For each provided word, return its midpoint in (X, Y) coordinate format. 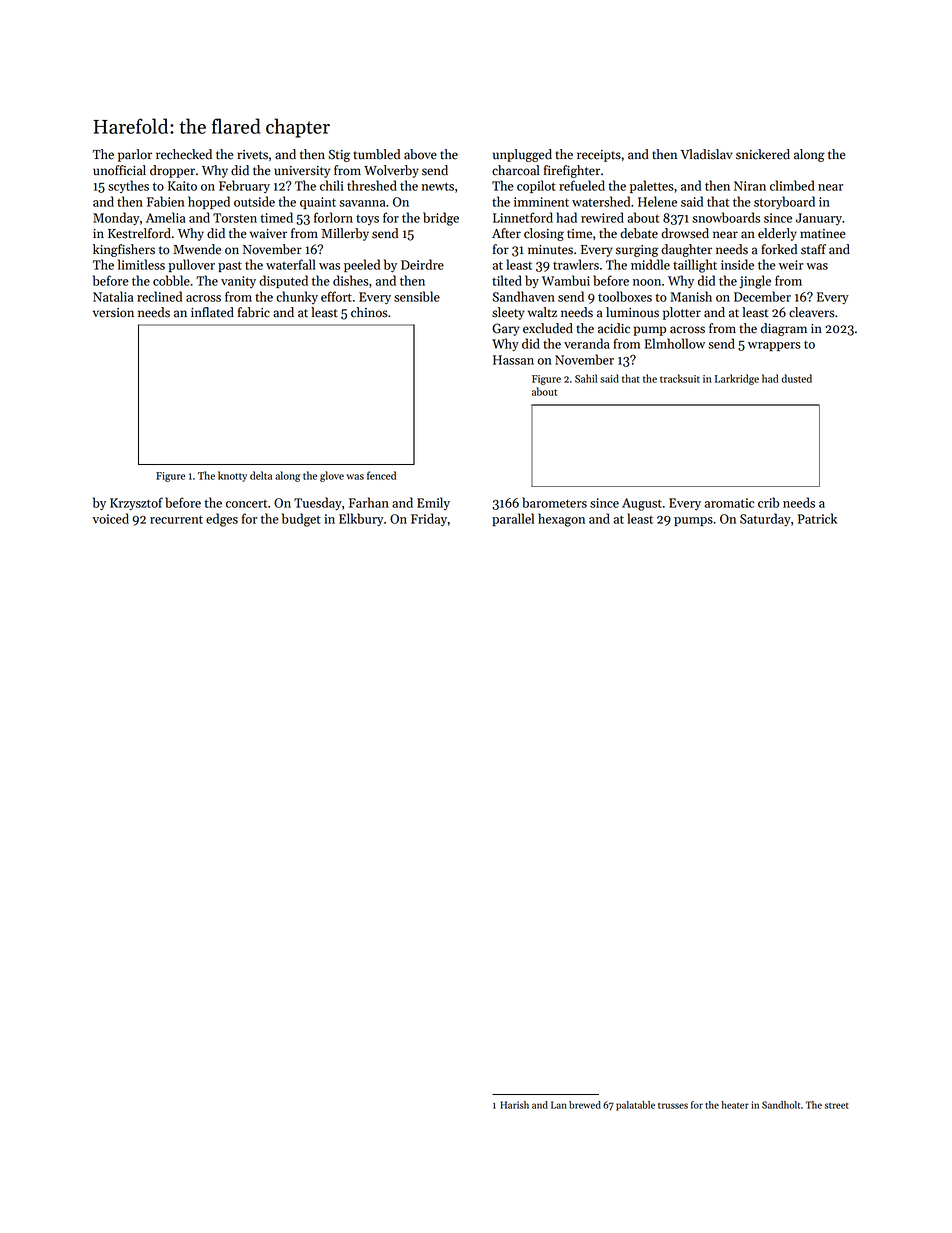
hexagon (561, 520)
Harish (514, 1105)
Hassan (513, 360)
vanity (238, 282)
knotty (232, 476)
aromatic (729, 503)
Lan (559, 1105)
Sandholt (781, 1105)
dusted (797, 378)
